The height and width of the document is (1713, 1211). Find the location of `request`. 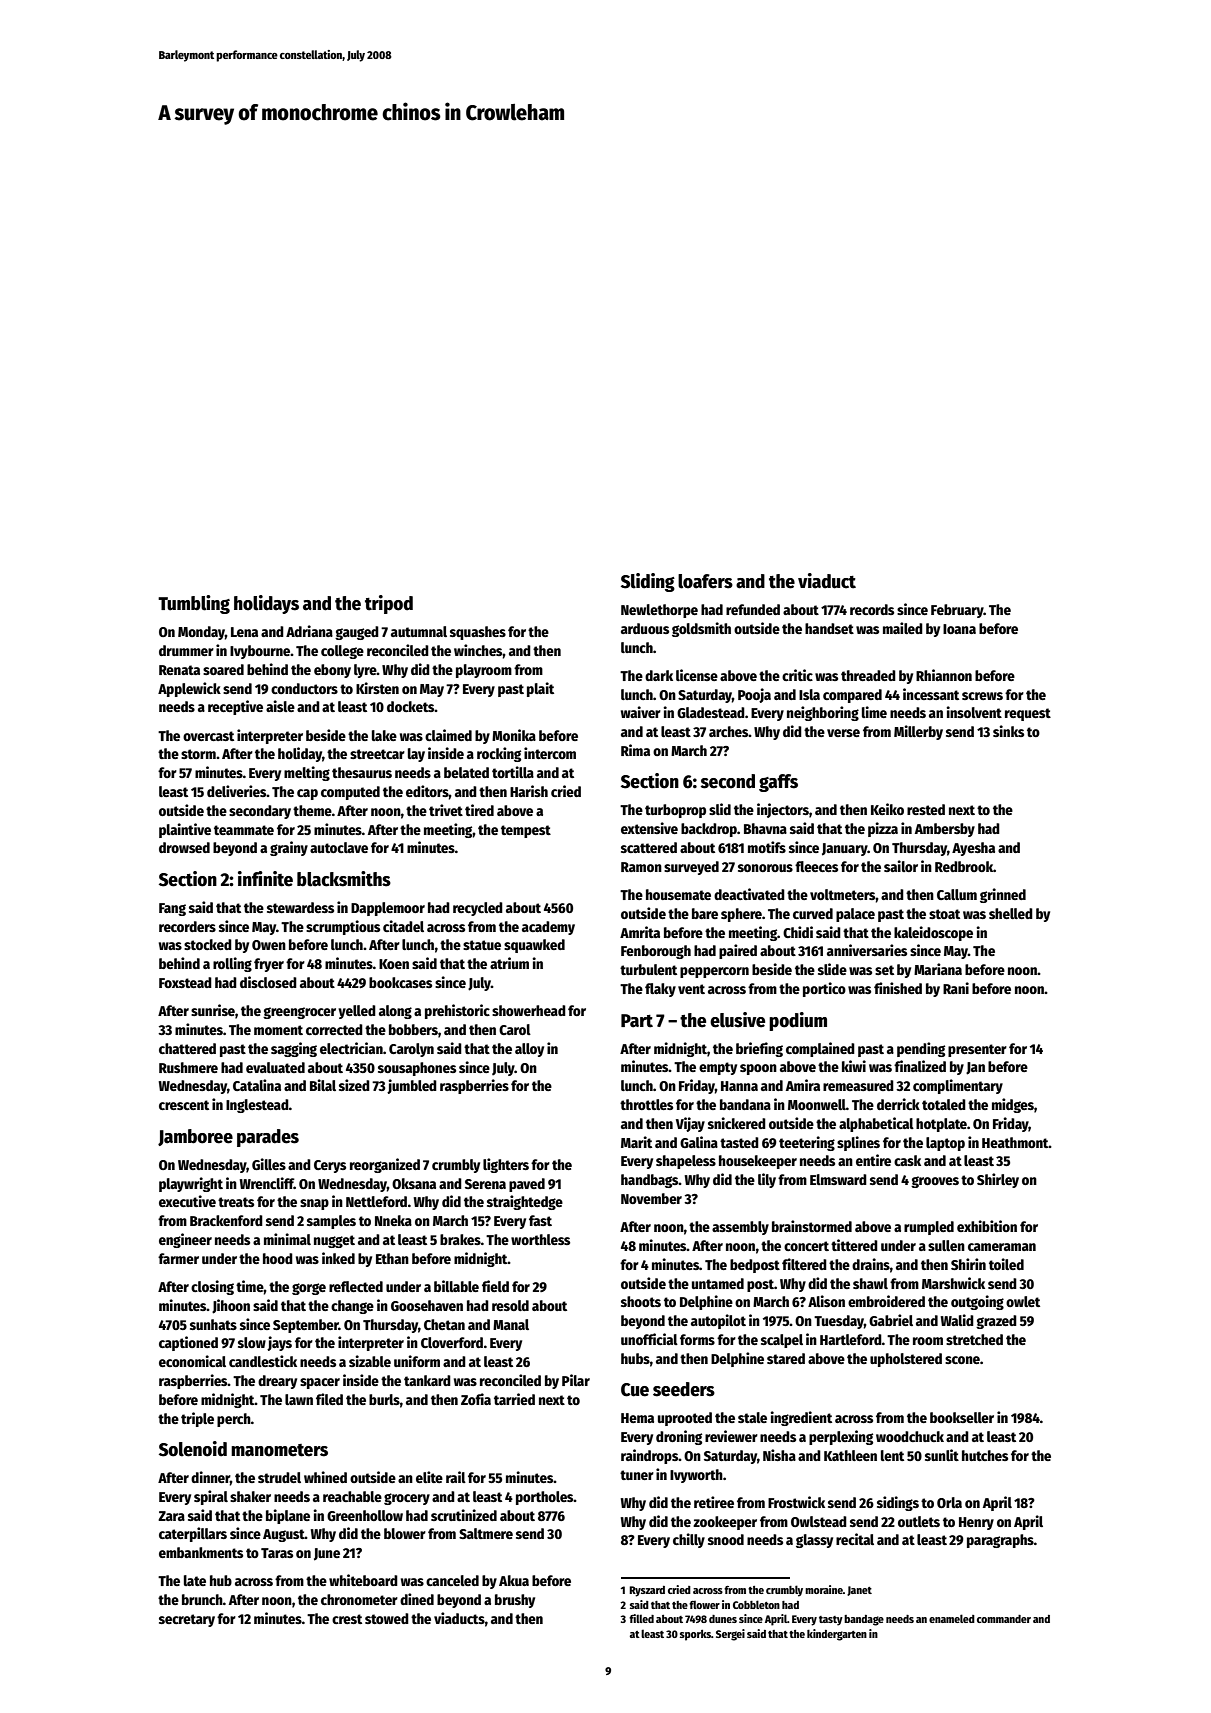

request is located at coordinates (1028, 714).
